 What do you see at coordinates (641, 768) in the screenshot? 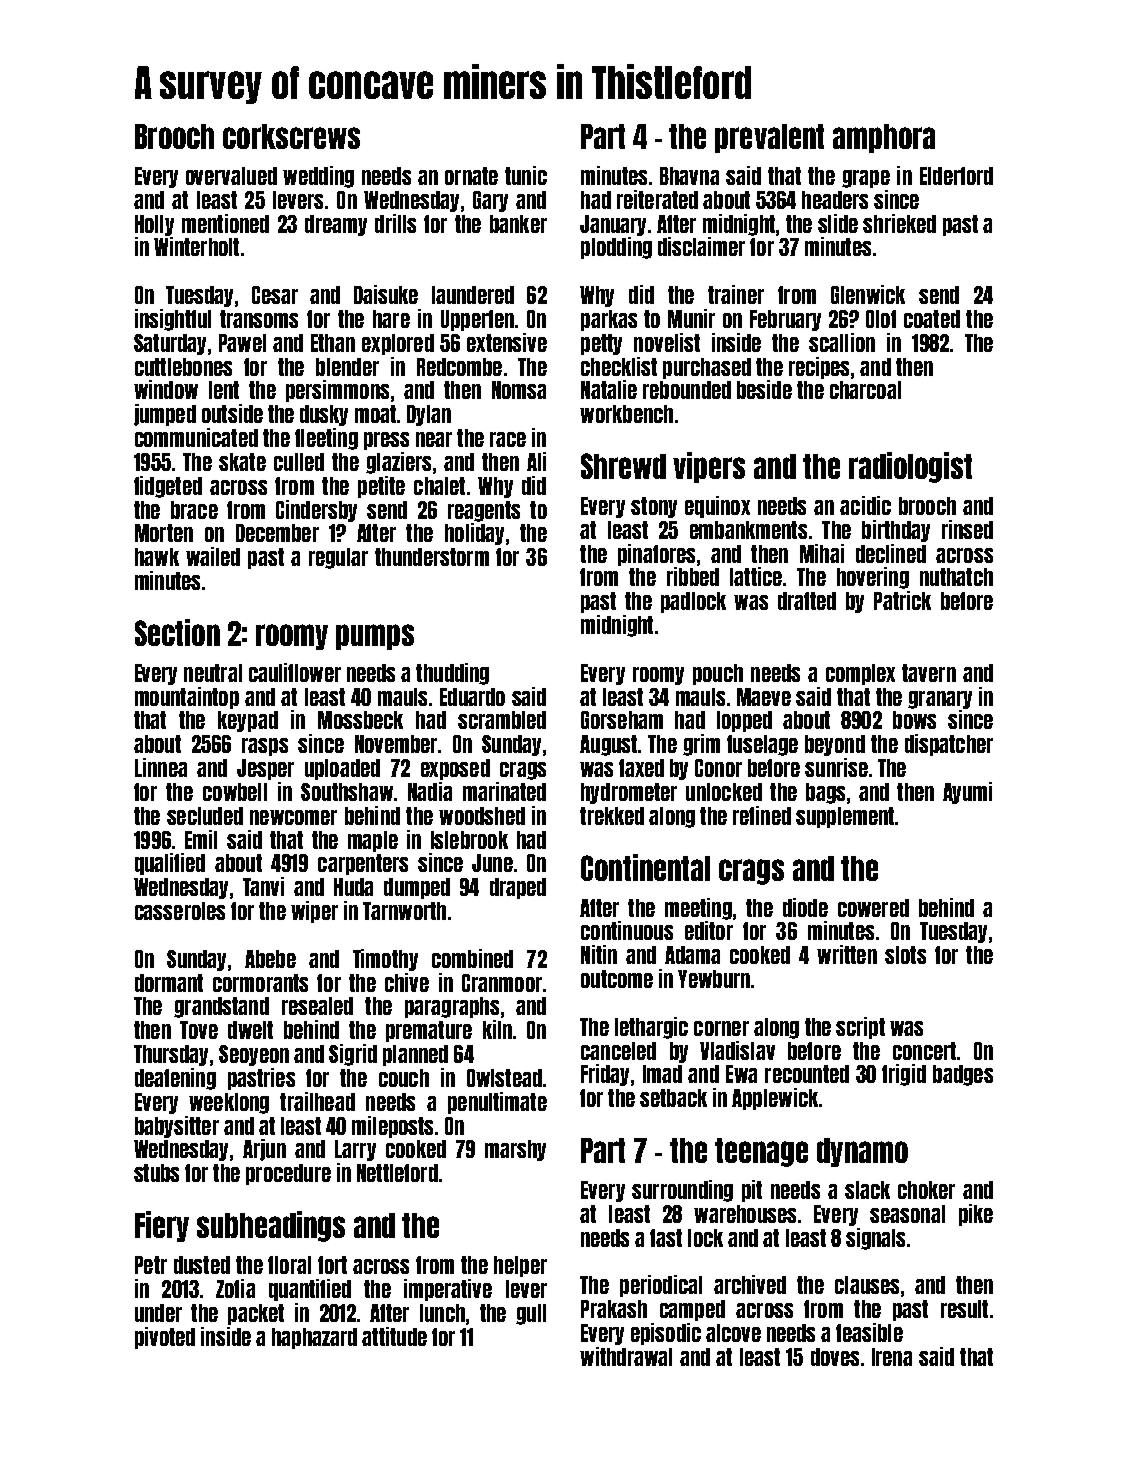
I see `faxed` at bounding box center [641, 768].
